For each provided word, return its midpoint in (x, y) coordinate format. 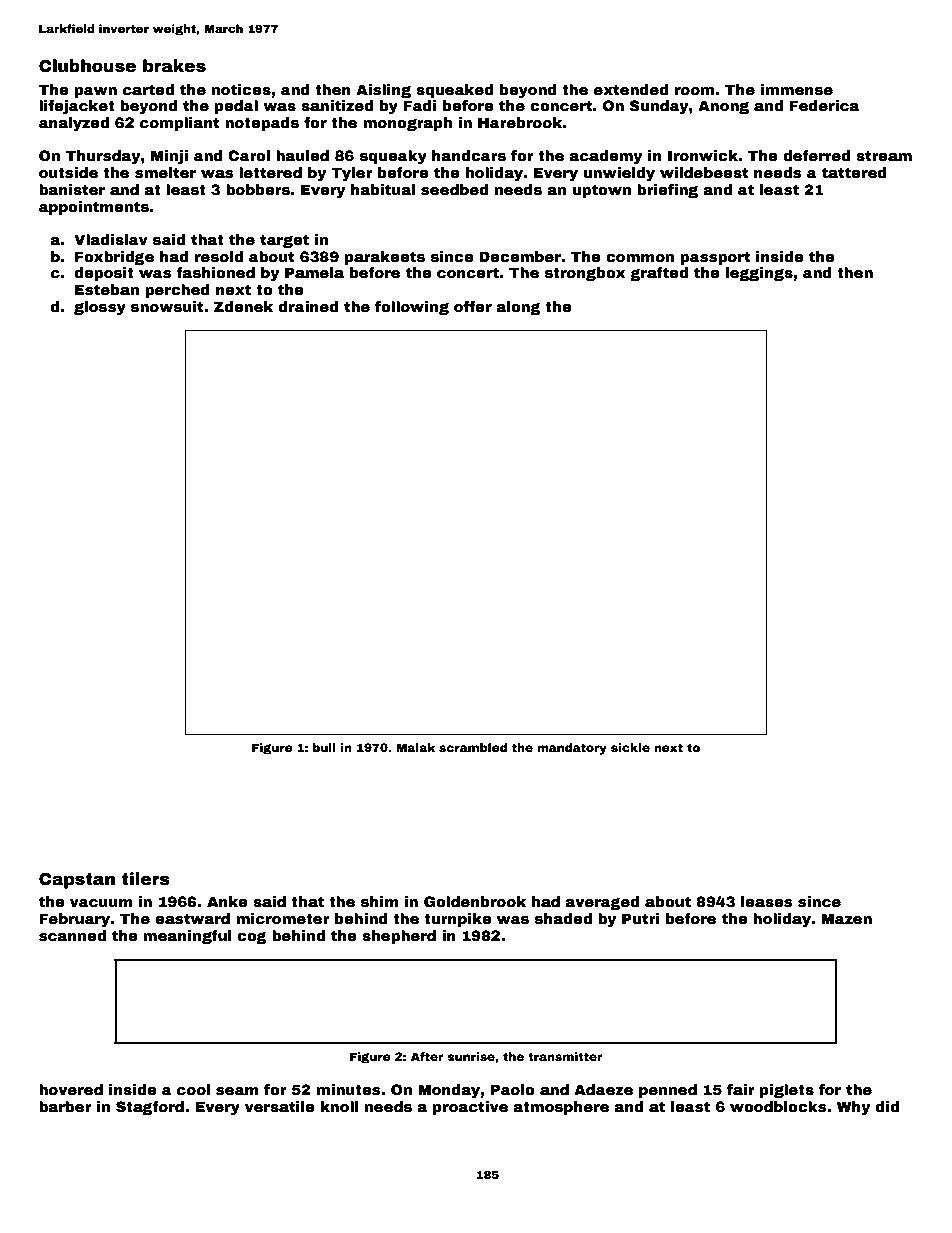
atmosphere (561, 1108)
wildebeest (704, 172)
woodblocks (778, 1106)
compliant (179, 124)
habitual (383, 189)
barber (65, 1106)
